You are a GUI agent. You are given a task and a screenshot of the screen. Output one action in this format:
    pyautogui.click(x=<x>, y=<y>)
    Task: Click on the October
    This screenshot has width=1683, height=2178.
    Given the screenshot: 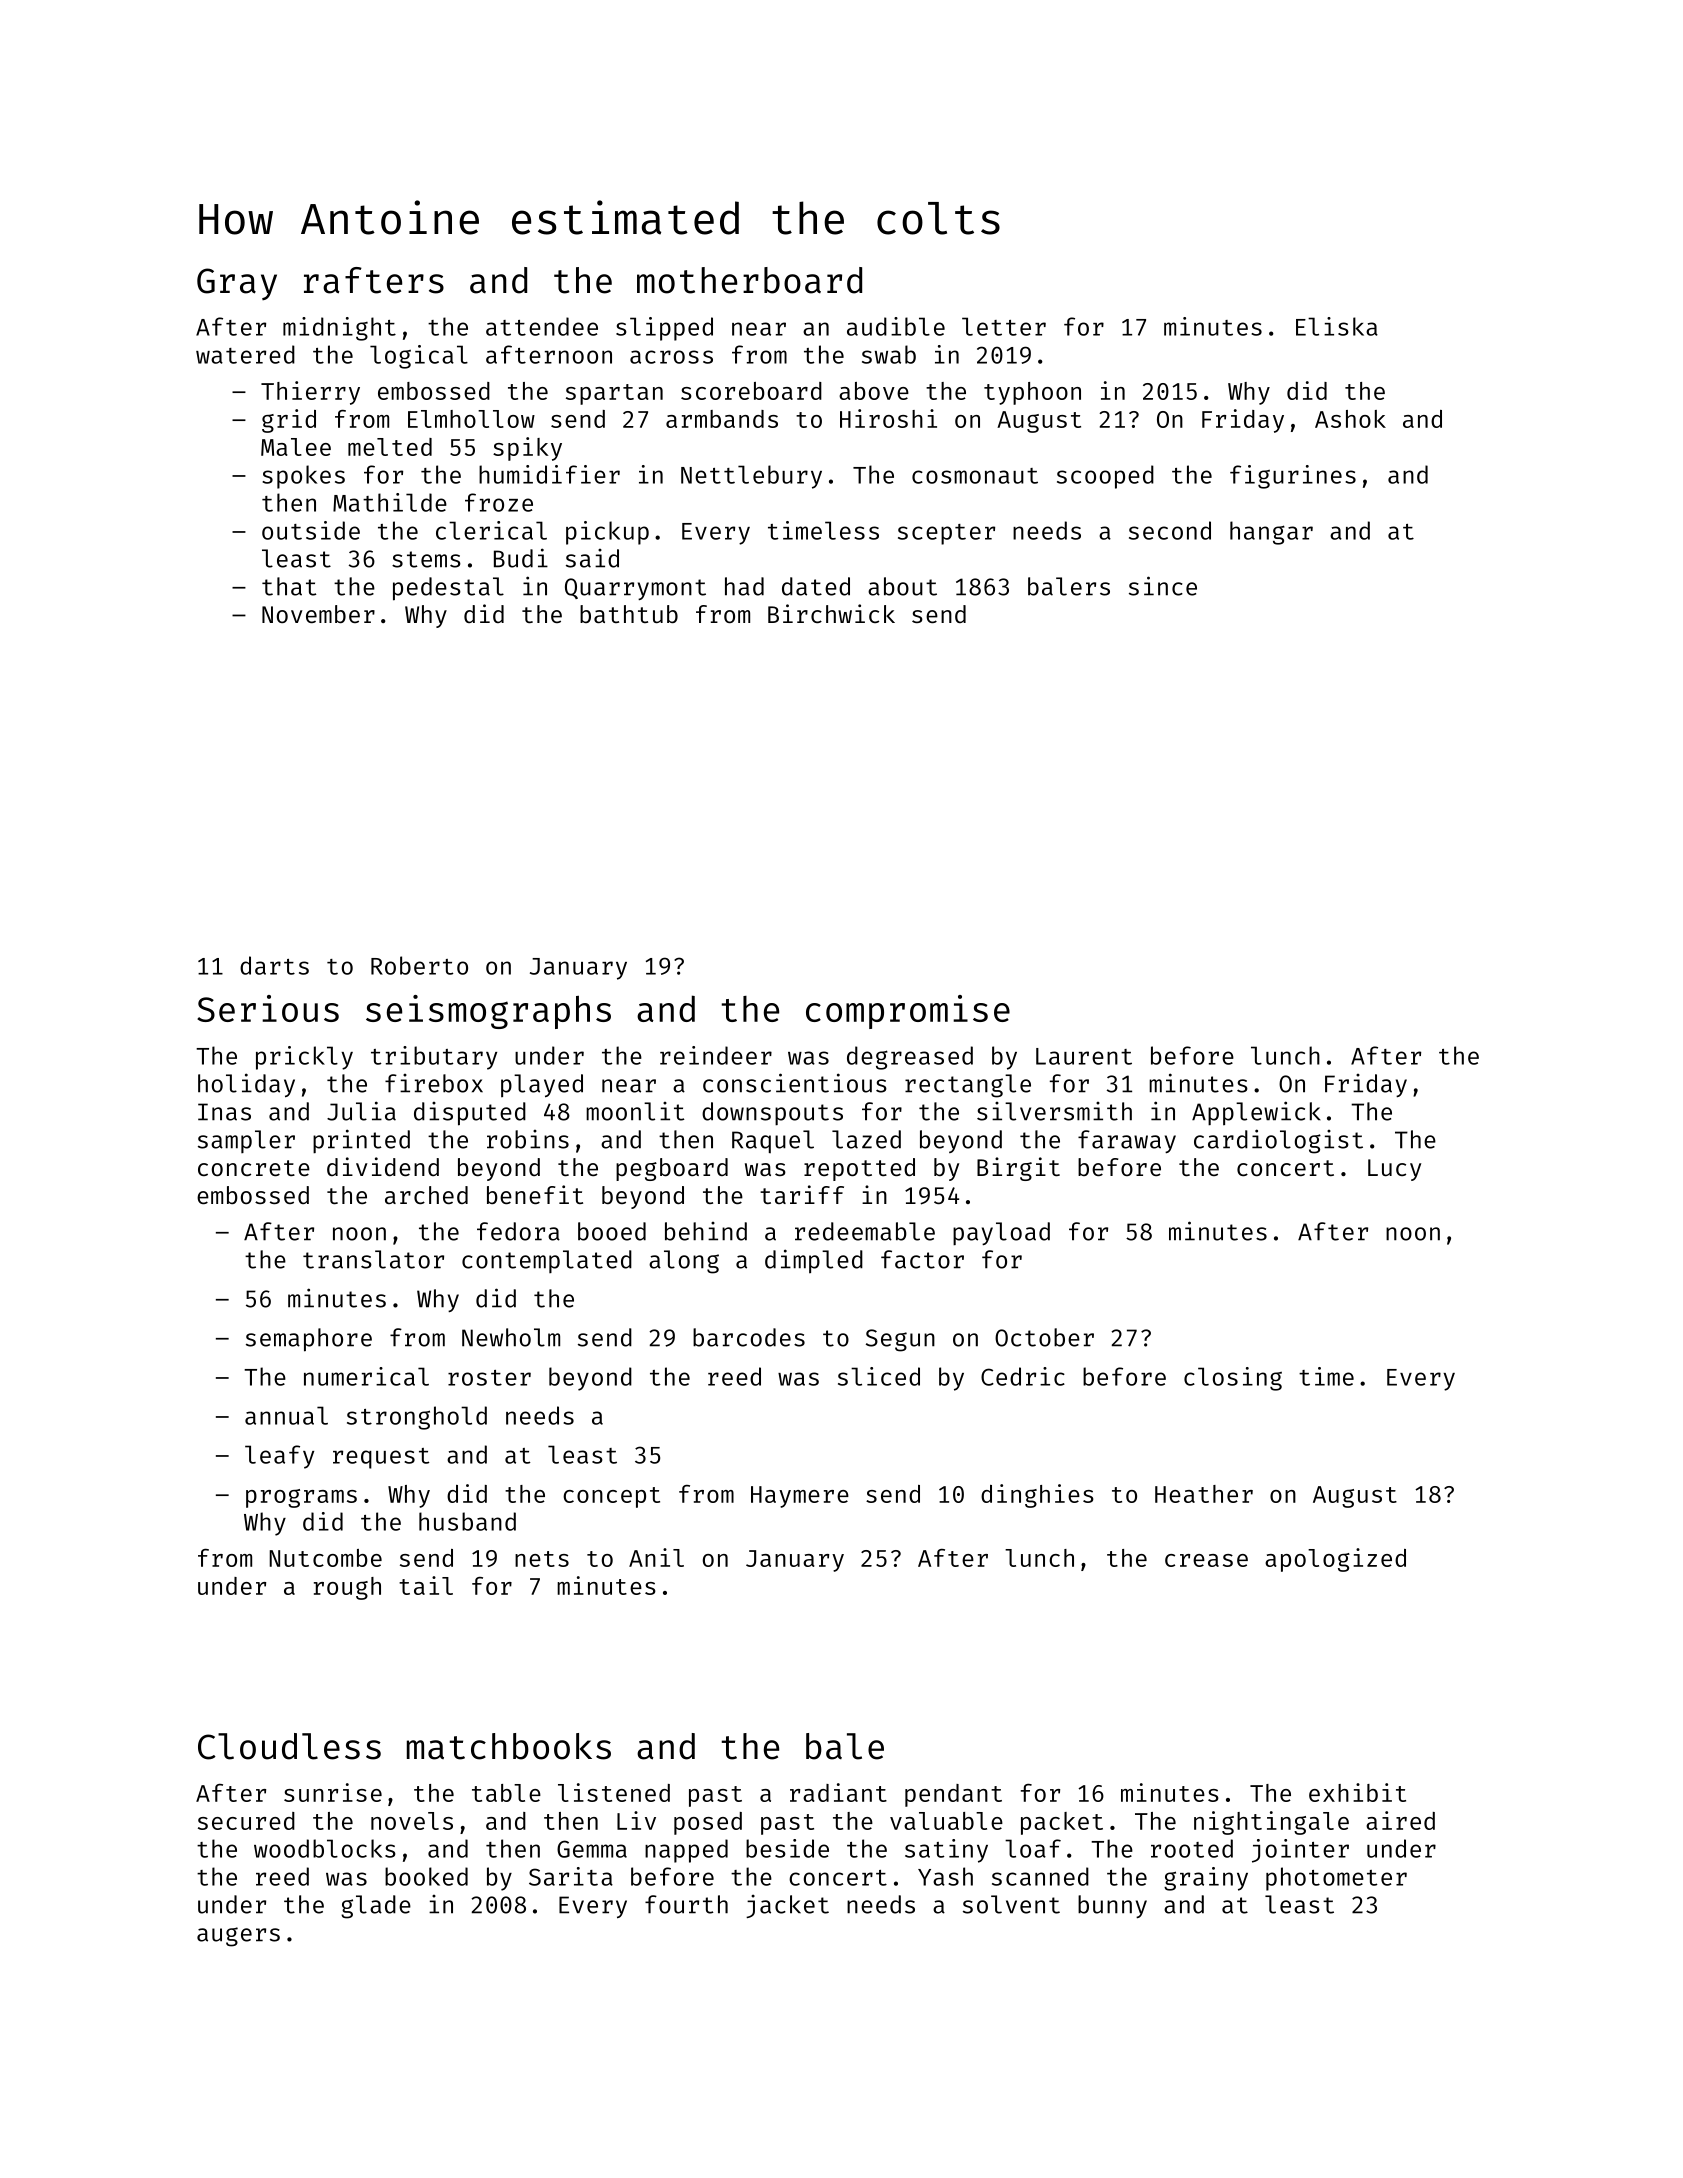 What is the action you would take?
    pyautogui.click(x=1044, y=1337)
